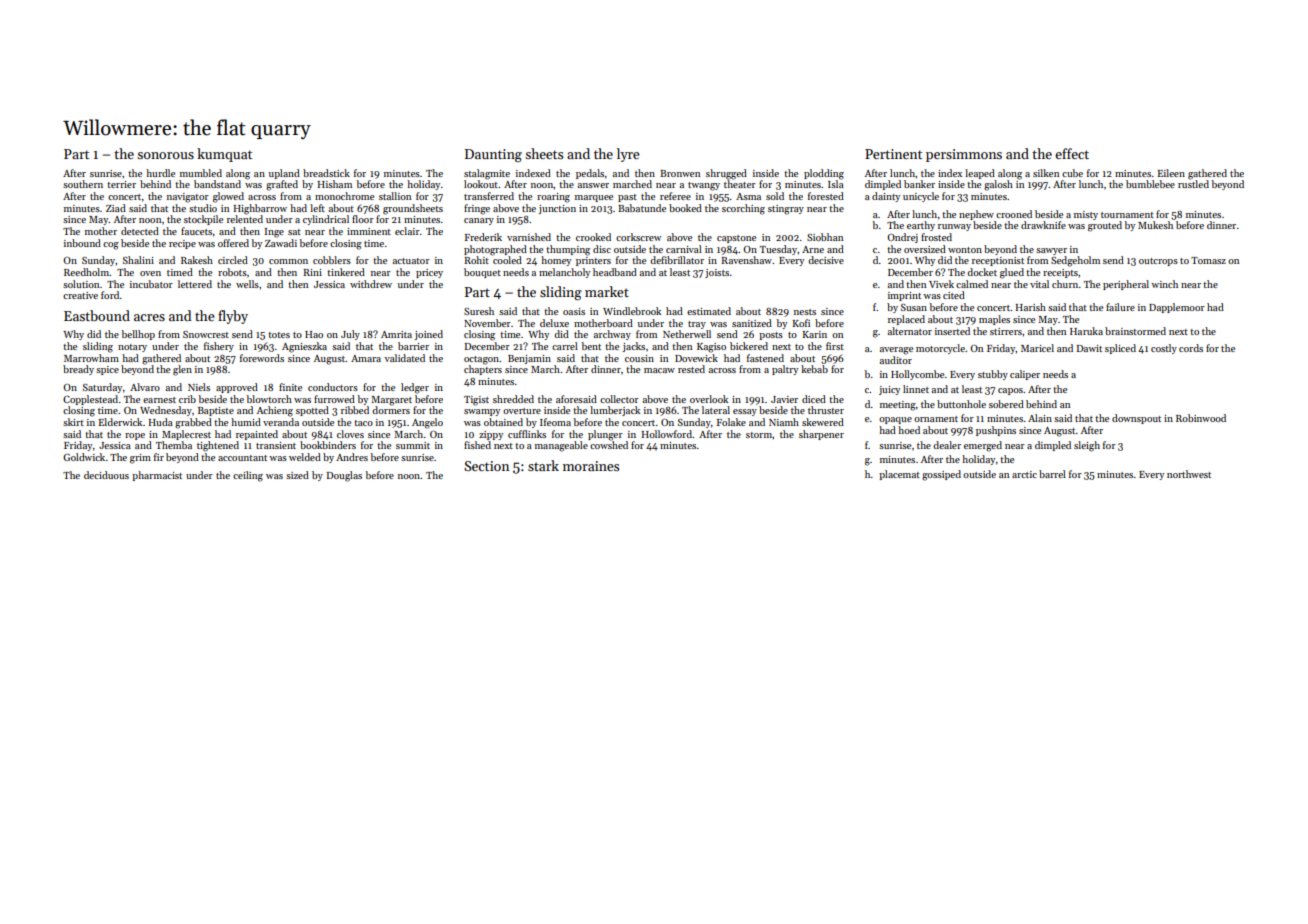 Image resolution: width=1308 pixels, height=924 pixels. What do you see at coordinates (1072, 153) in the screenshot?
I see `effect` at bounding box center [1072, 153].
